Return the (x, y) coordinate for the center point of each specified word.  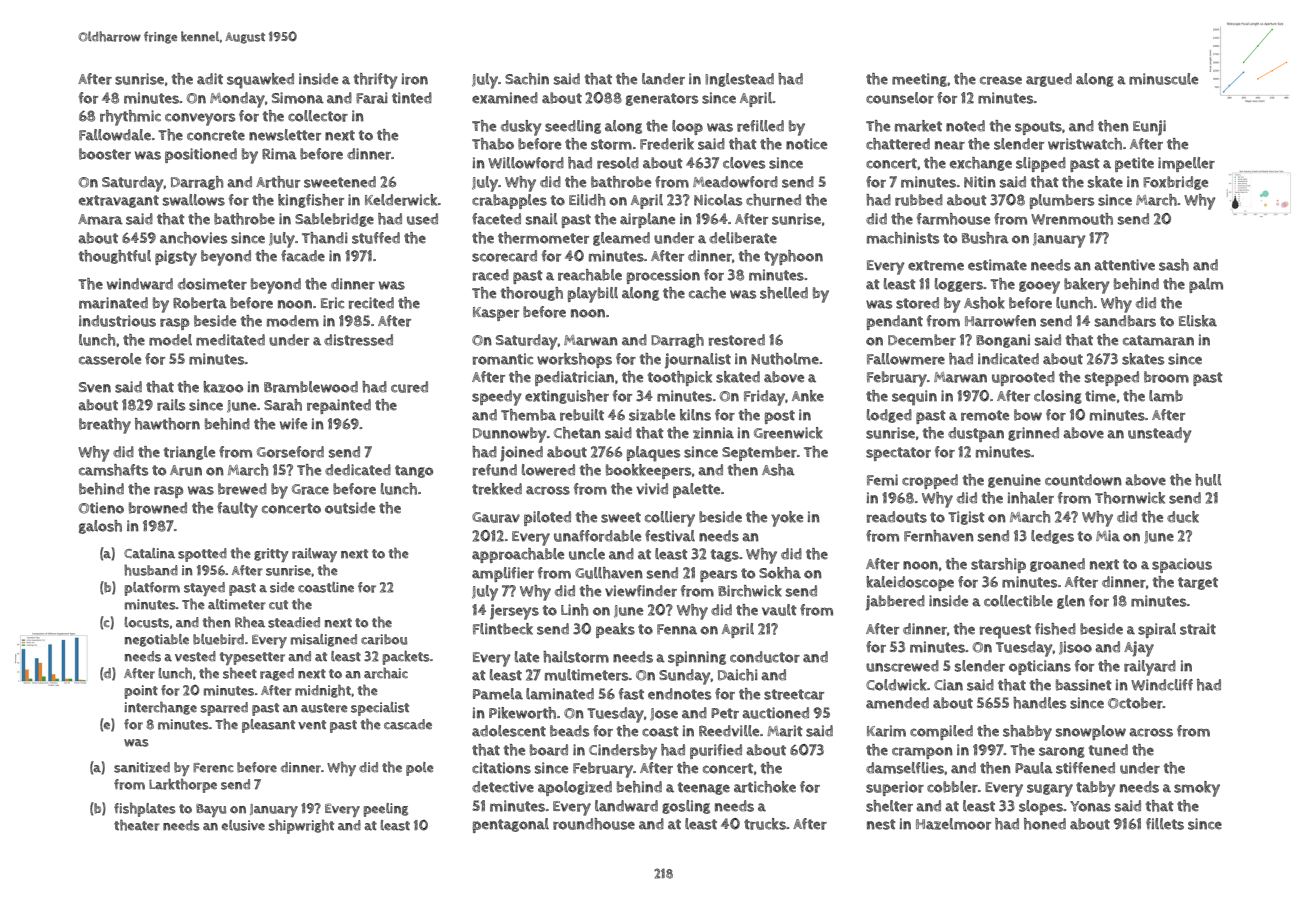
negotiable (157, 640)
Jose (664, 714)
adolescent (509, 731)
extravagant (119, 201)
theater (137, 825)
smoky (1197, 789)
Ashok (984, 303)
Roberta (200, 303)
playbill (593, 295)
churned (773, 200)
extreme (936, 265)
